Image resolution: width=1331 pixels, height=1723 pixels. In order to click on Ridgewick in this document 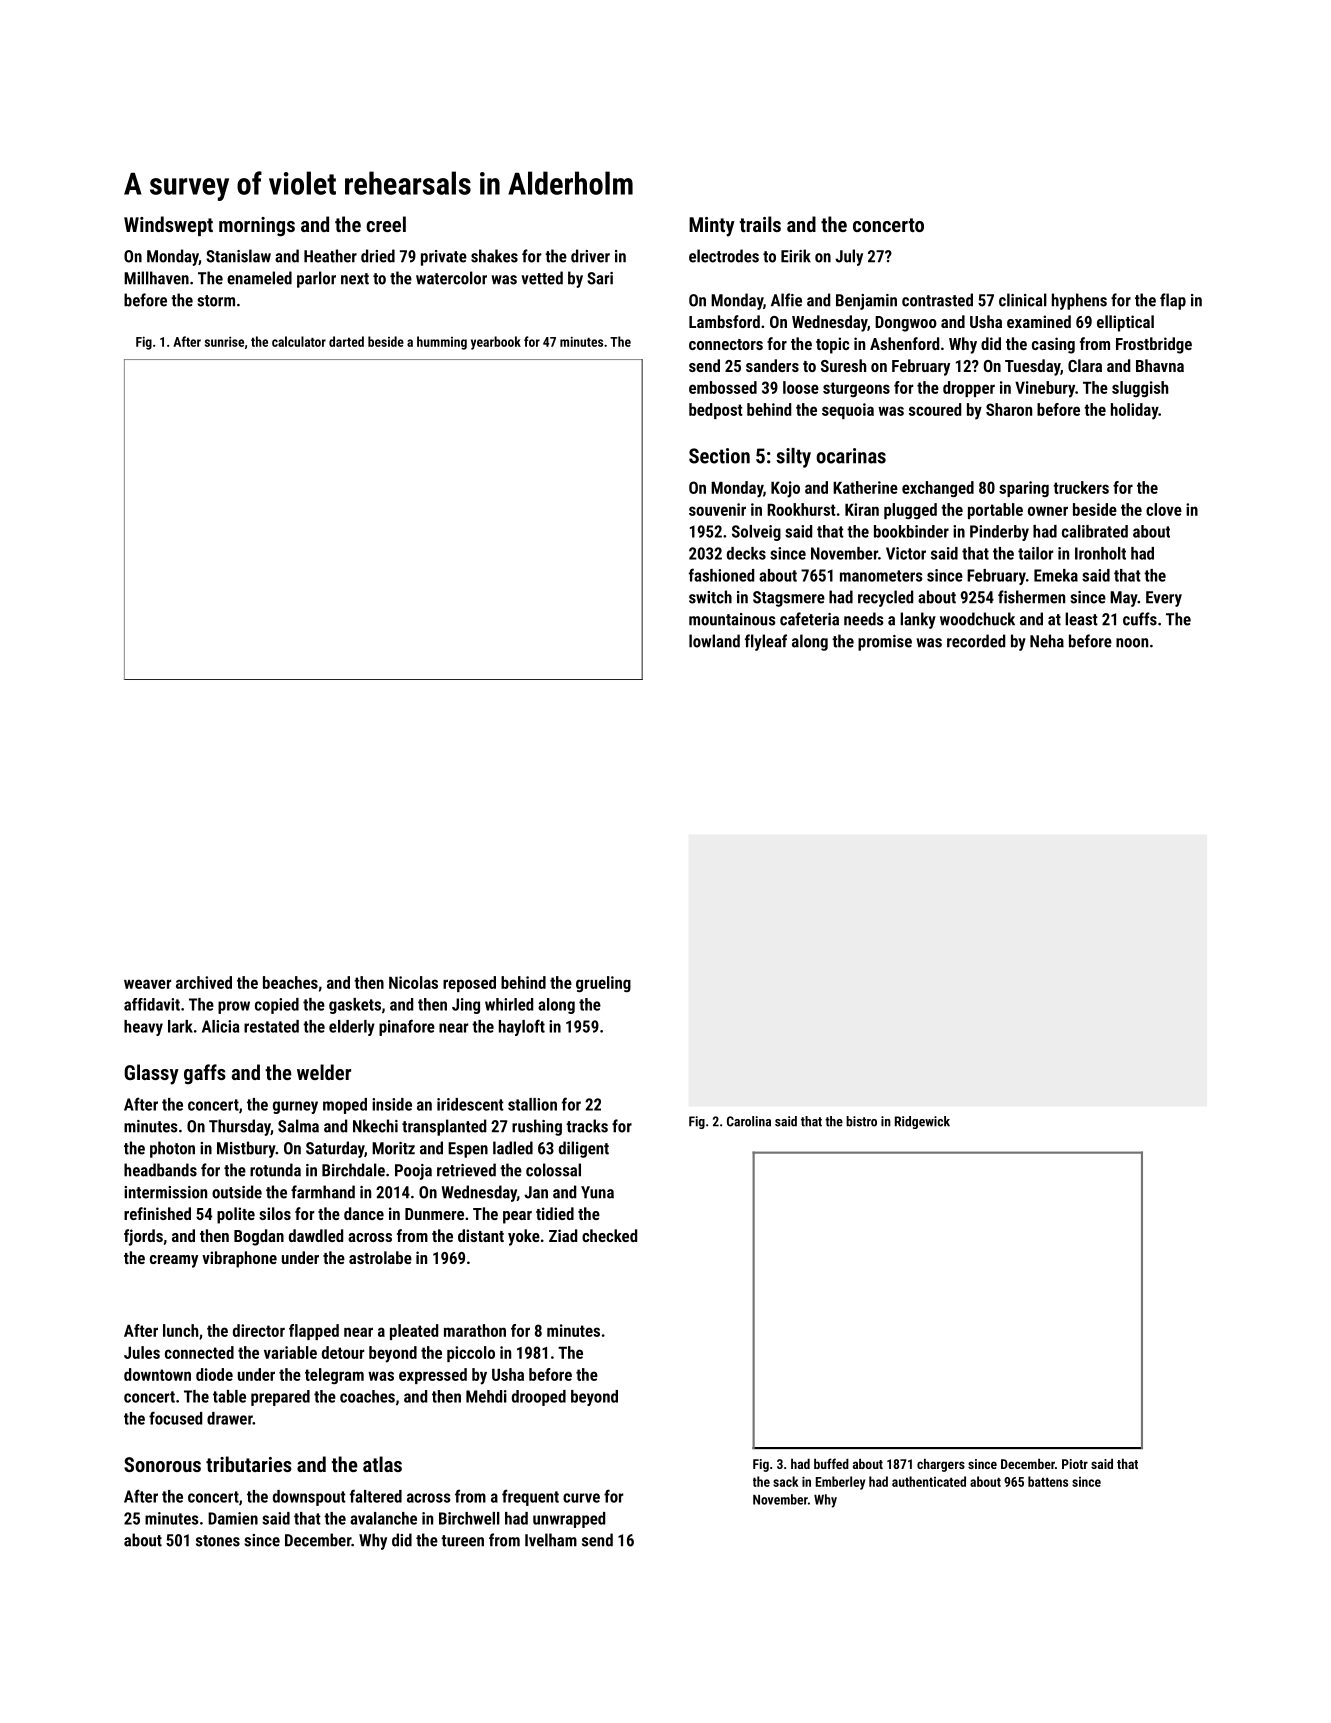, I will do `click(922, 1122)`.
